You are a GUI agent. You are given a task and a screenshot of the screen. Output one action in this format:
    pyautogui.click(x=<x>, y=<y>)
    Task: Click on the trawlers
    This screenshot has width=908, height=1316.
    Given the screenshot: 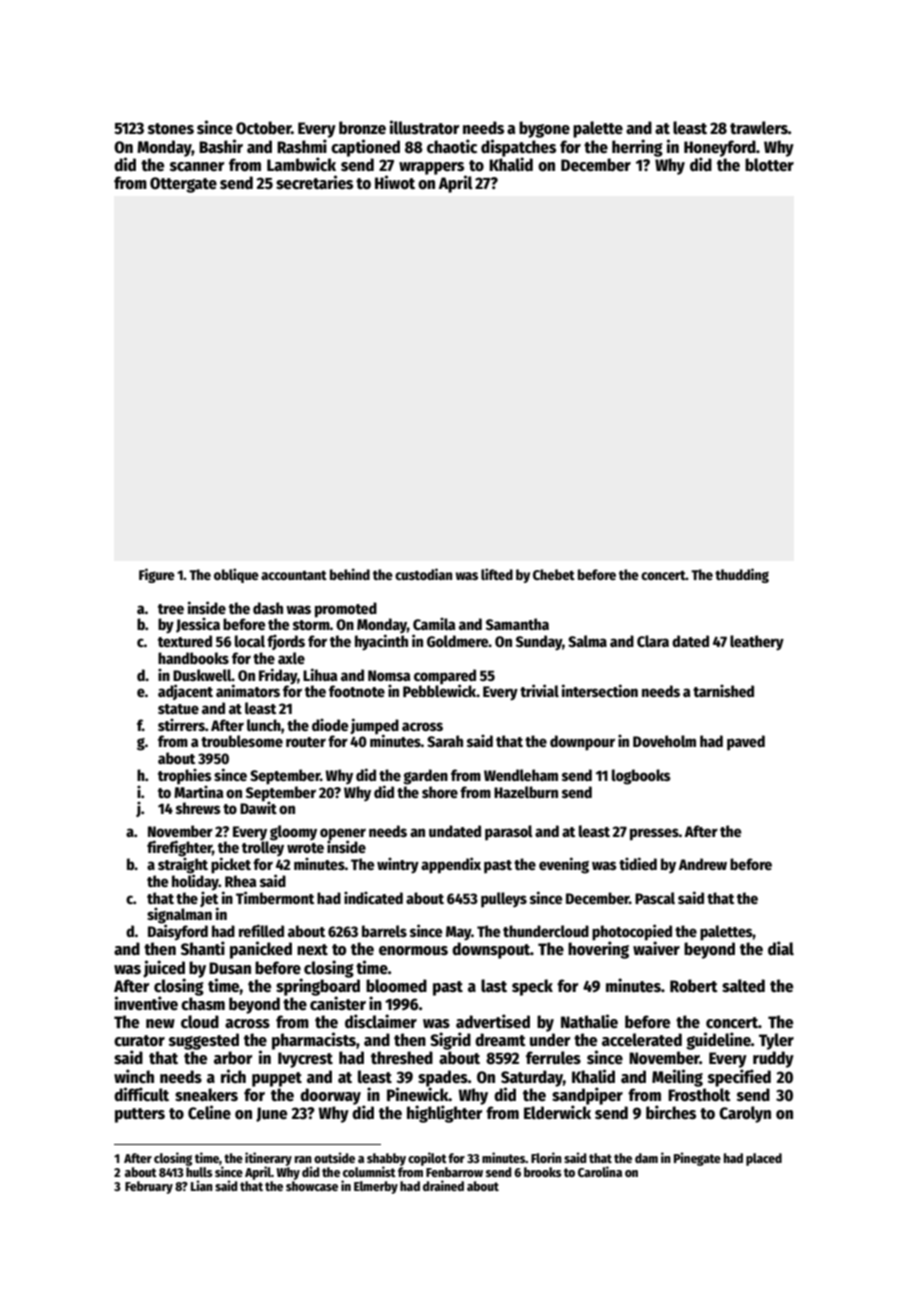 What is the action you would take?
    pyautogui.click(x=759, y=128)
